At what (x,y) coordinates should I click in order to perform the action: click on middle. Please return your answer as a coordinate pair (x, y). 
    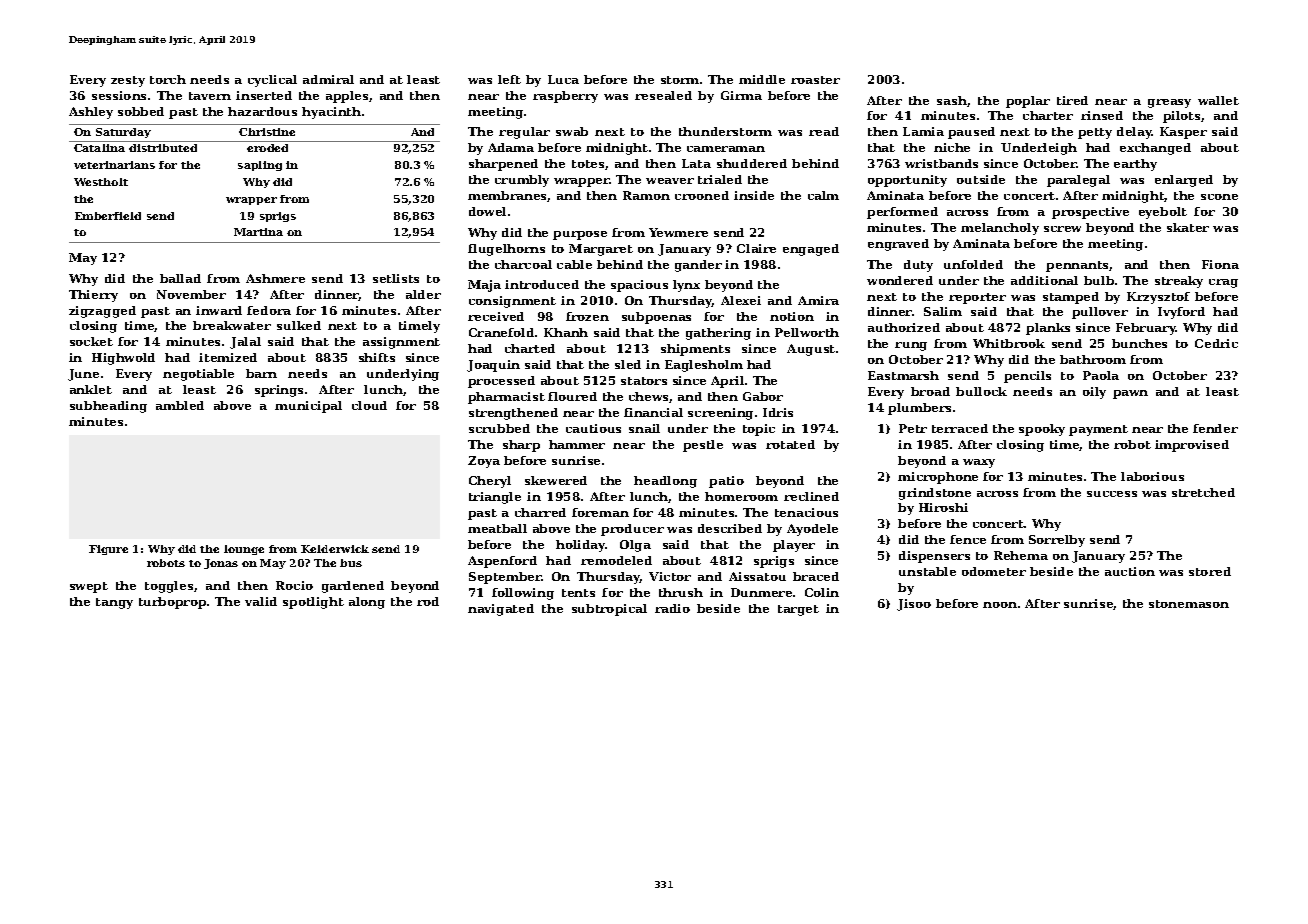
    Looking at the image, I should click on (762, 79).
